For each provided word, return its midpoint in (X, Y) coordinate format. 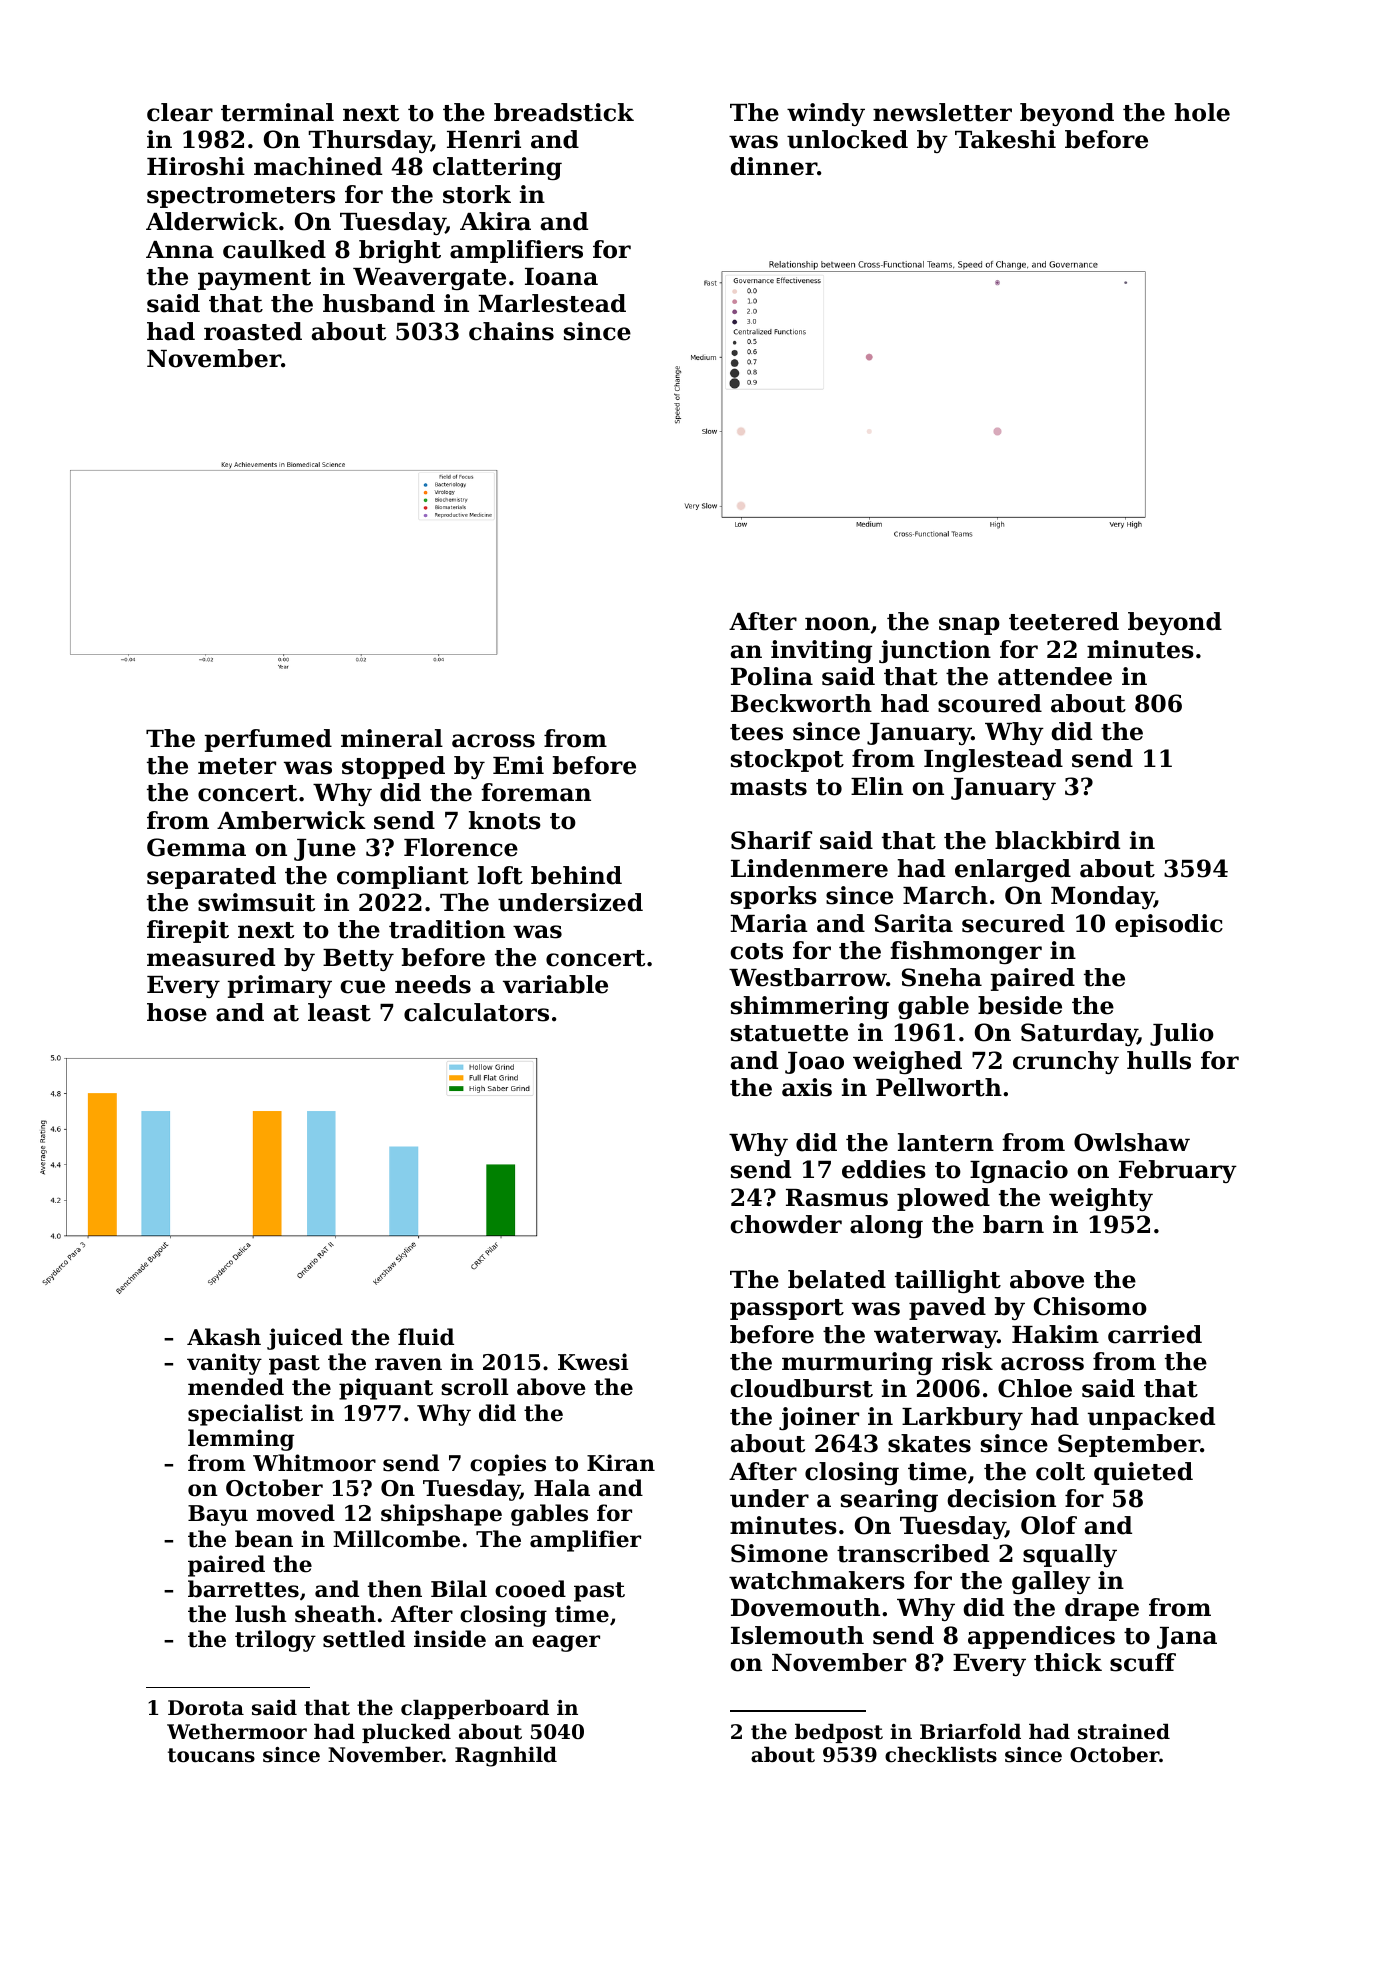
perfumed (268, 740)
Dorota (206, 1708)
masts (768, 787)
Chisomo (1090, 1306)
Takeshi (1005, 139)
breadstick (564, 112)
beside (1020, 1005)
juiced (305, 1339)
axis (807, 1087)
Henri (484, 139)
